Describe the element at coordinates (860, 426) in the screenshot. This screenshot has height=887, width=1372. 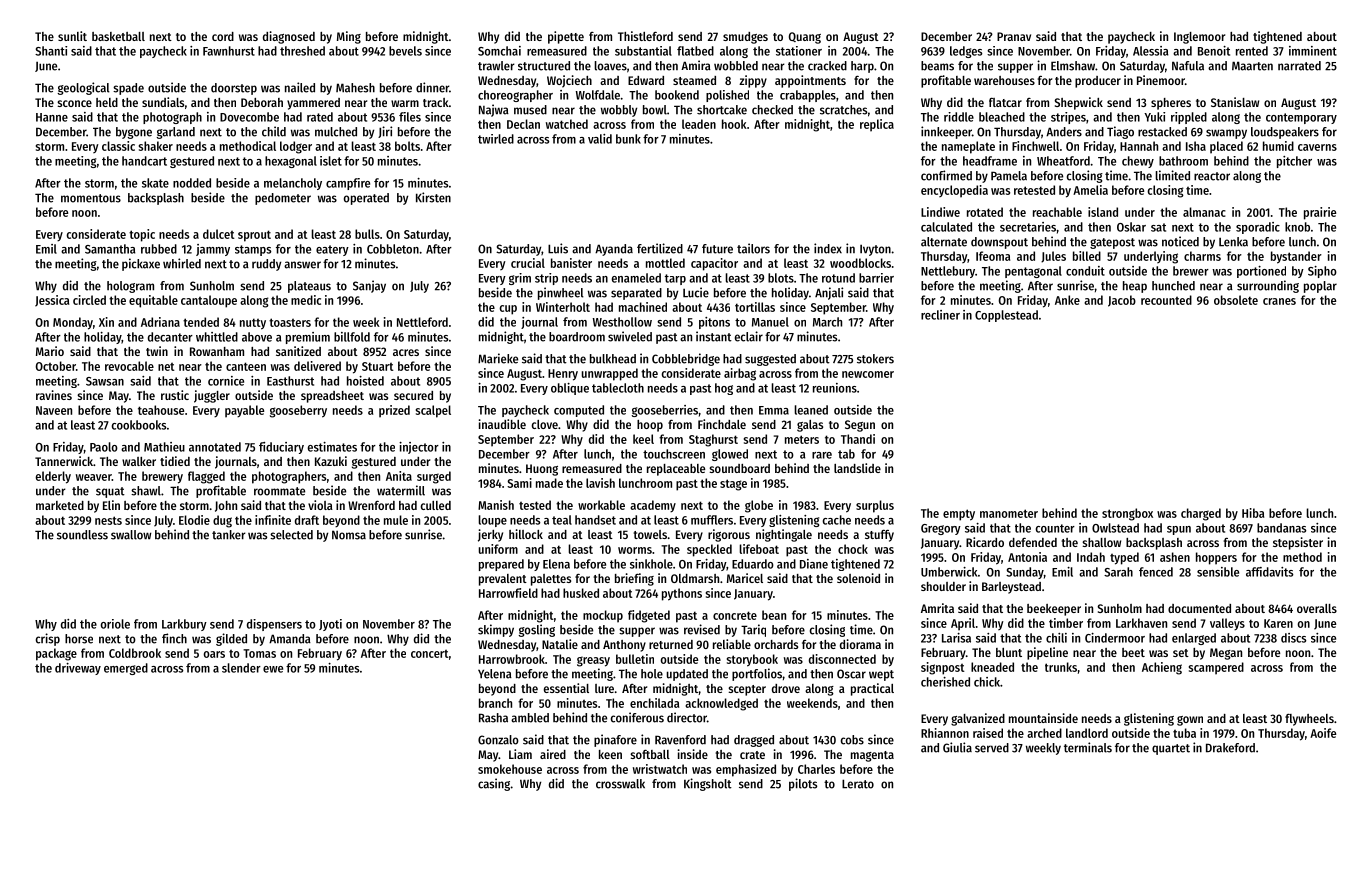
I see `Segun` at that location.
